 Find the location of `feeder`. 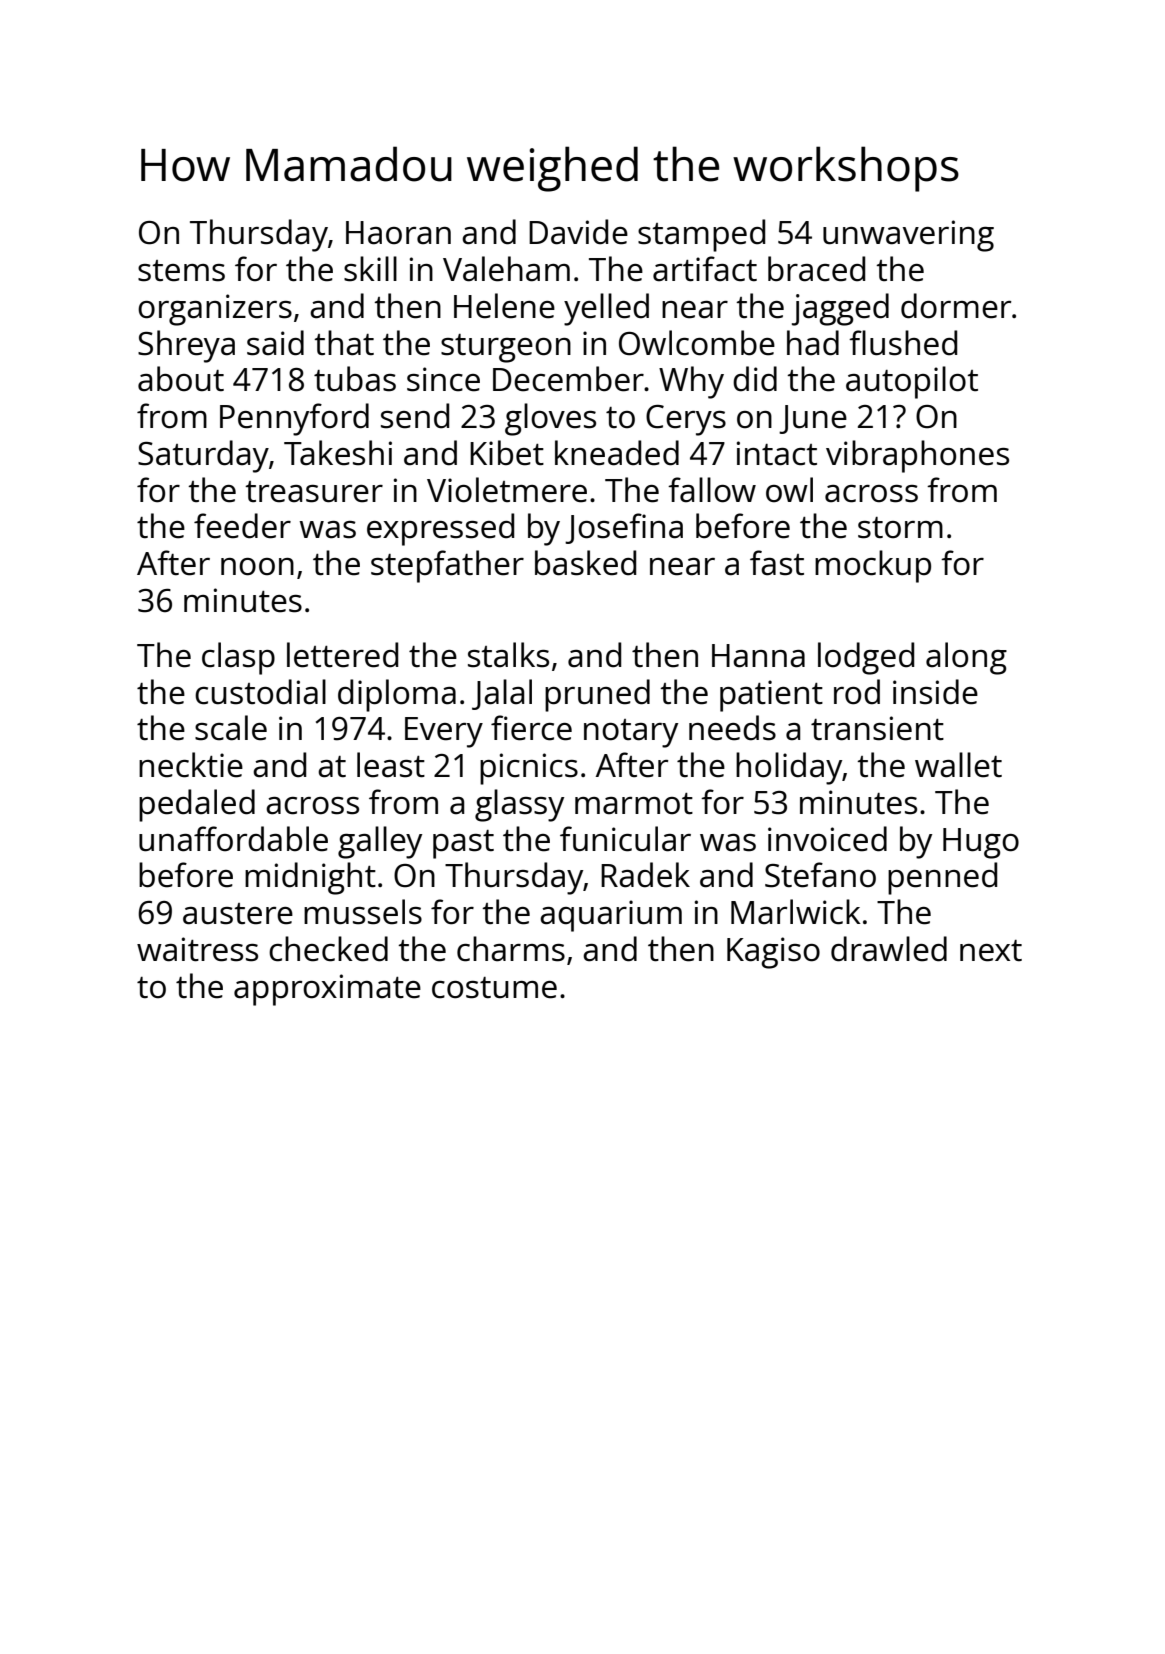

feeder is located at coordinates (242, 526).
